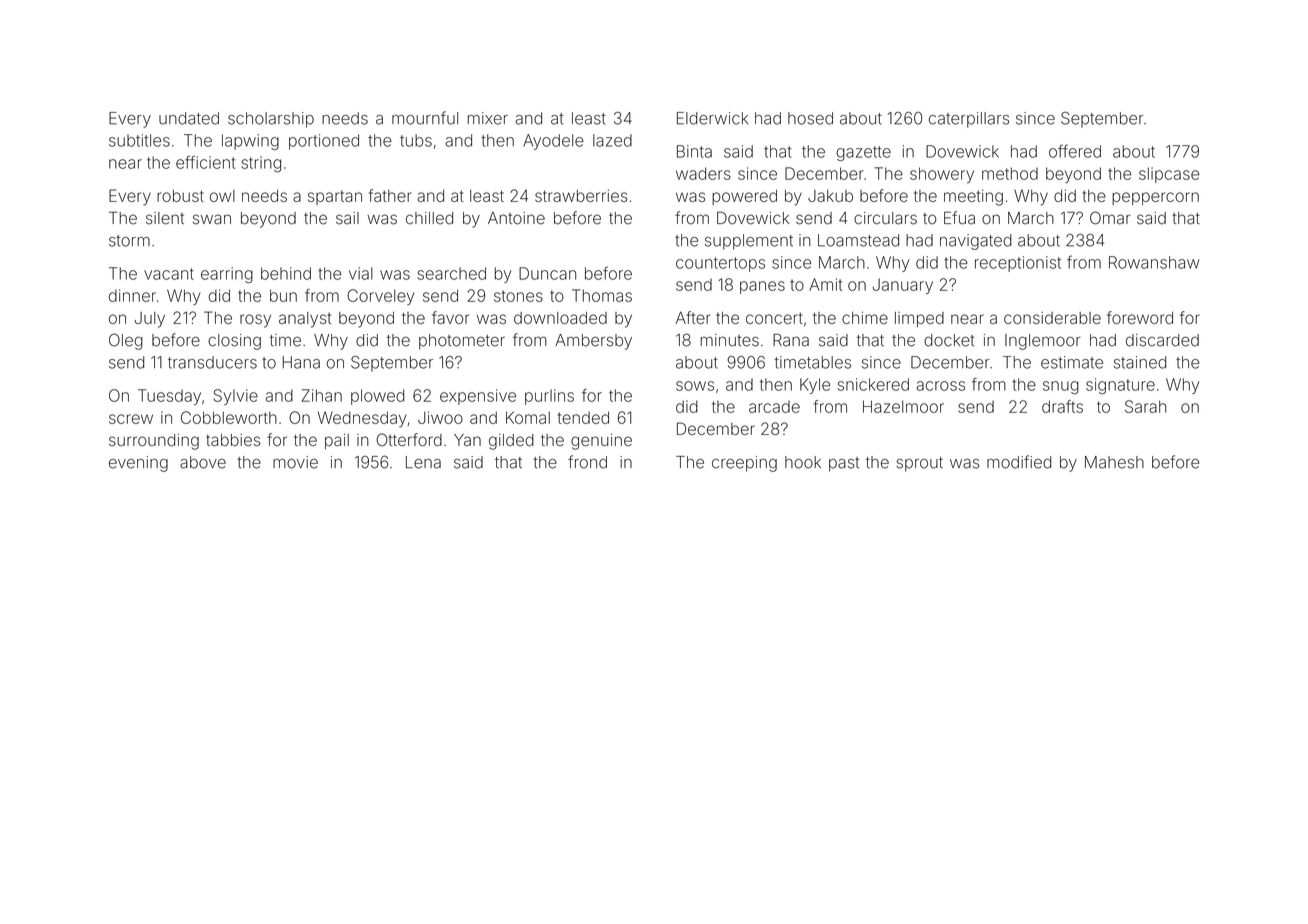 Image resolution: width=1308 pixels, height=924 pixels. What do you see at coordinates (902, 286) in the screenshot?
I see `January` at bounding box center [902, 286].
